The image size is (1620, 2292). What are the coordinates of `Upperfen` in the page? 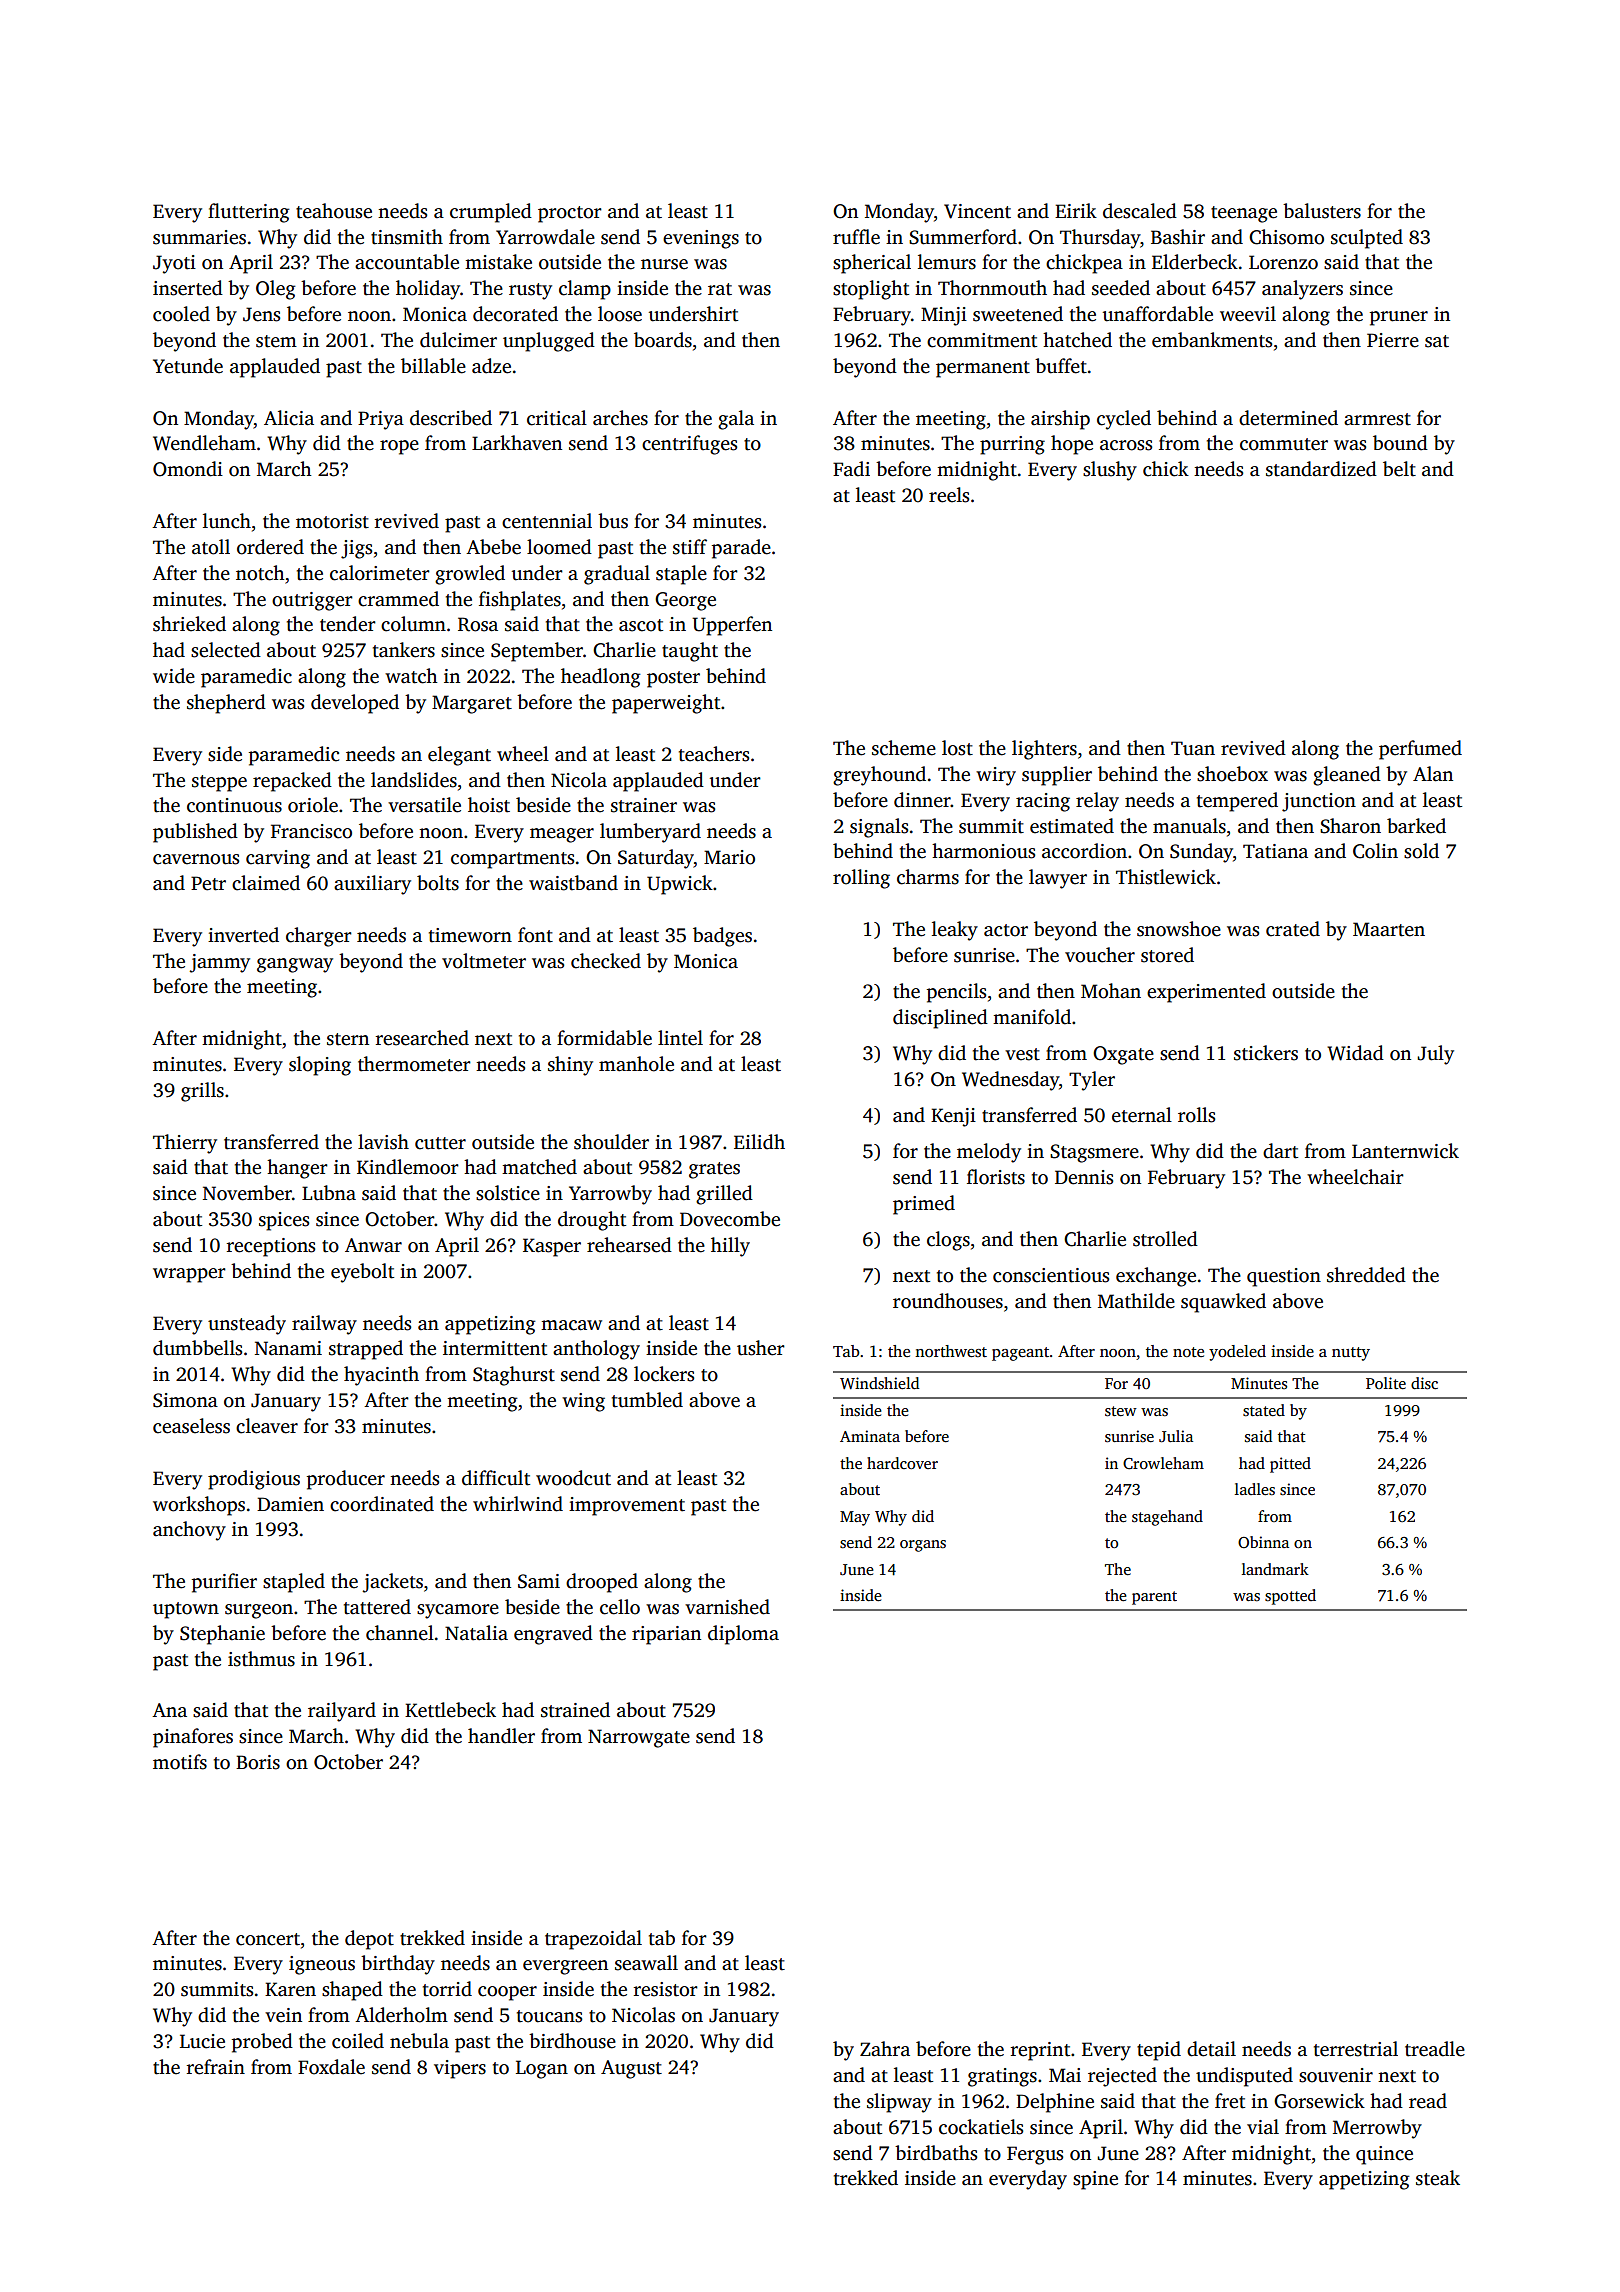 It's located at (732, 626).
